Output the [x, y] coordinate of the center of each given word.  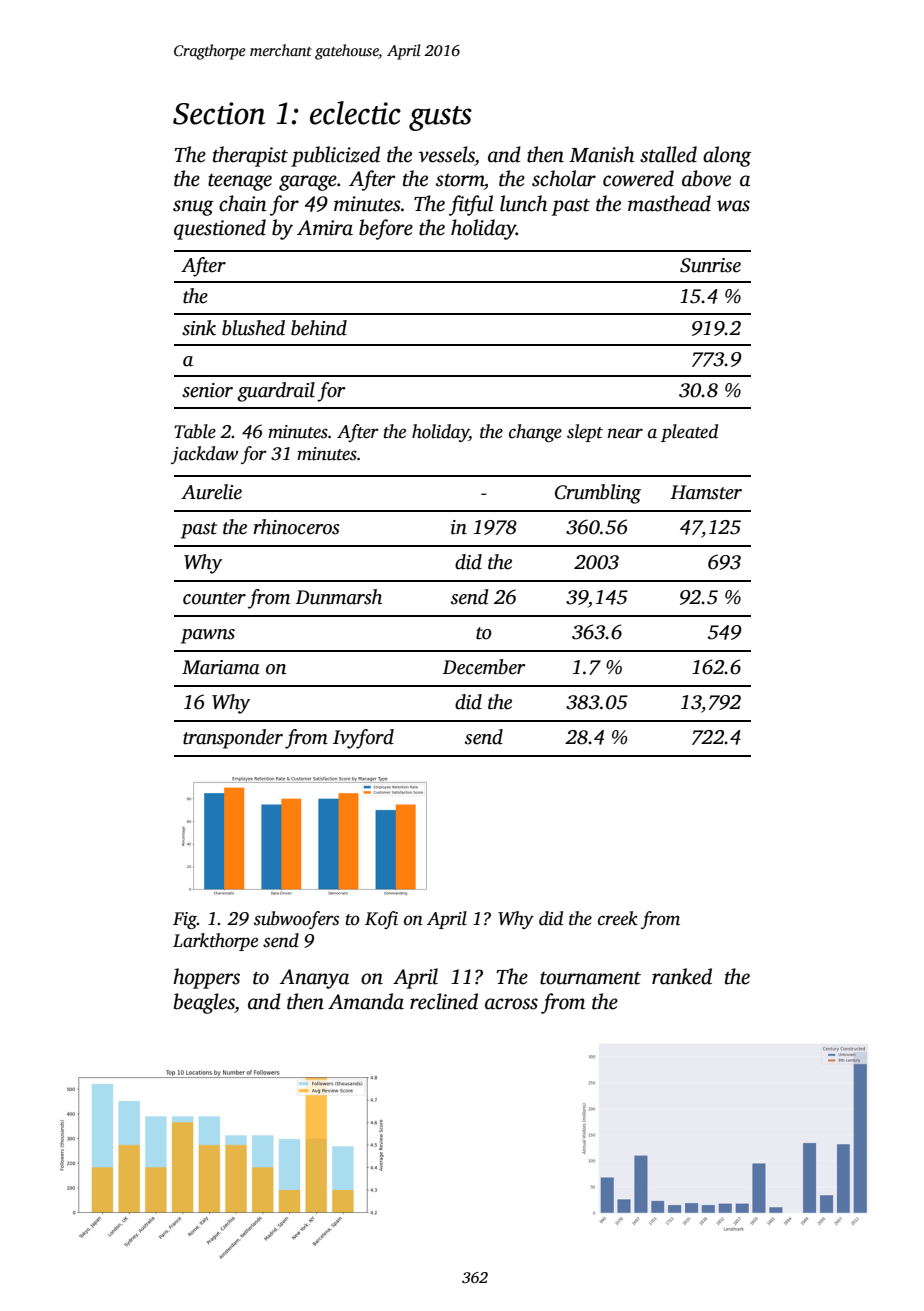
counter [214, 598]
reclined [444, 1001]
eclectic [355, 113]
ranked [682, 976]
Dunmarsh [338, 597]
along [727, 156]
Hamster [706, 492]
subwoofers [296, 920]
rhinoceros [296, 527]
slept [585, 433]
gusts [440, 118]
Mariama [221, 667]
